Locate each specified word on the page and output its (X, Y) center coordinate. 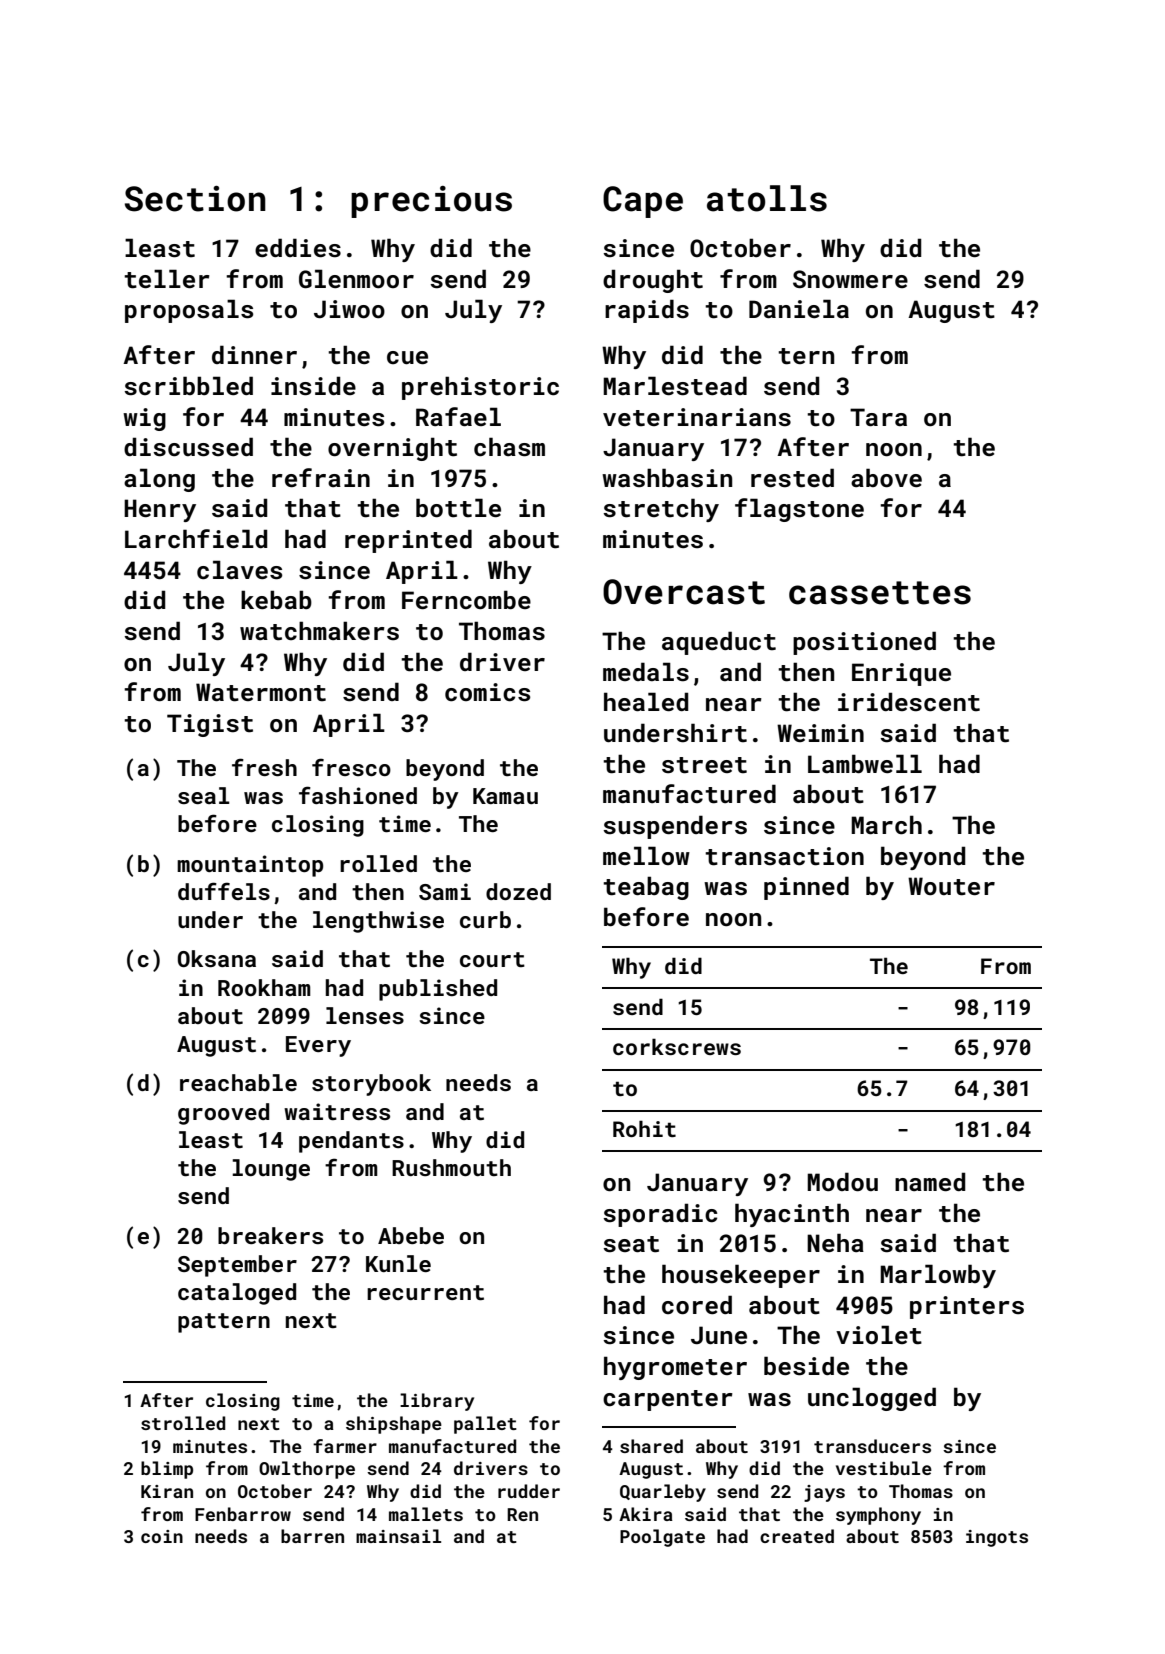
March (886, 825)
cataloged (237, 1294)
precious (431, 202)
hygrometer (675, 1368)
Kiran (167, 1491)
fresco (351, 767)
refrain (321, 477)
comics (487, 692)
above (886, 477)
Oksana (217, 958)
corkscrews (677, 1046)
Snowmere (850, 279)
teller (167, 279)
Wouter (951, 886)
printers (967, 1307)
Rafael (458, 416)
